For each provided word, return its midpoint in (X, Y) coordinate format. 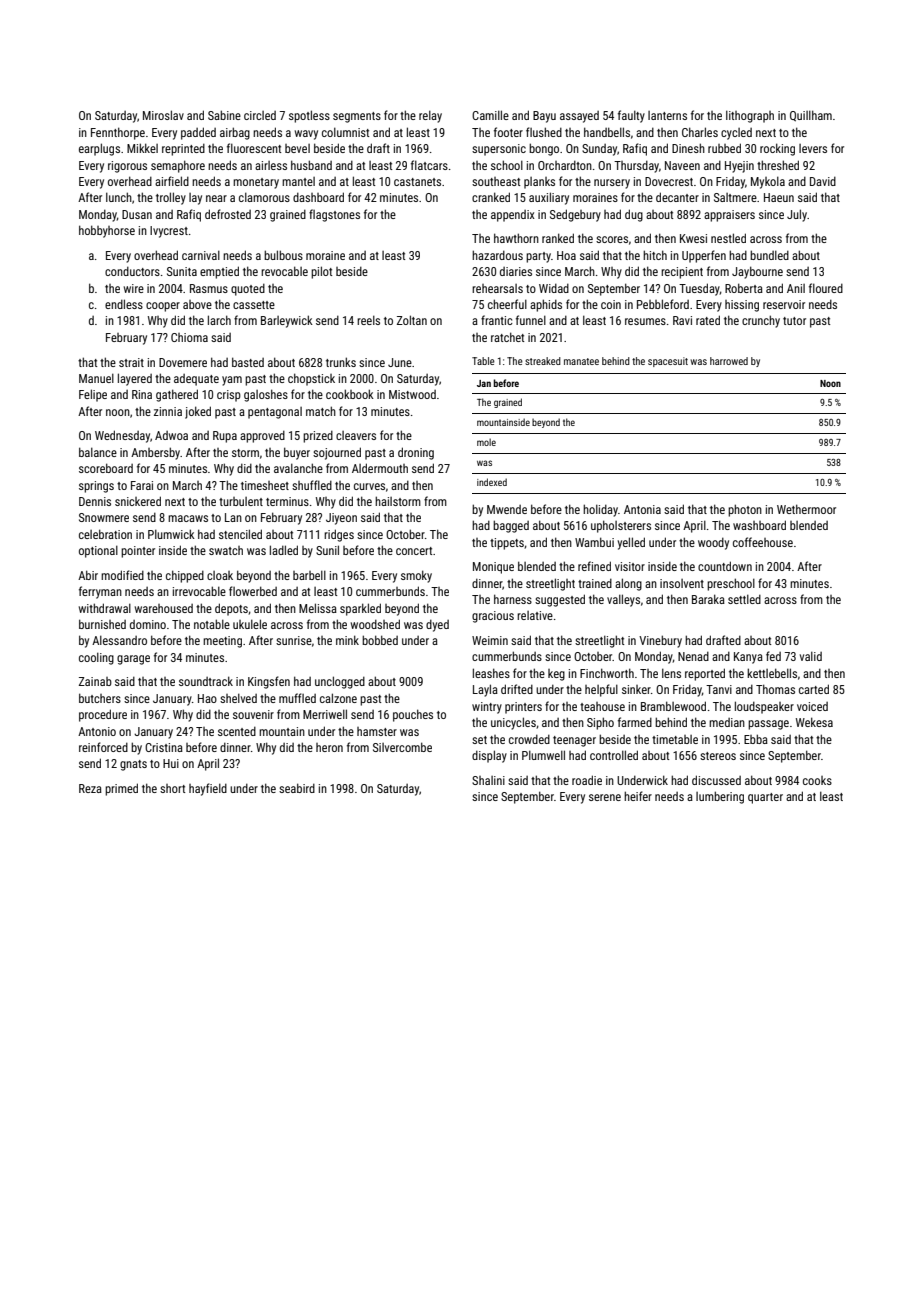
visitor (630, 566)
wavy (306, 135)
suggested (560, 600)
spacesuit (668, 362)
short (172, 788)
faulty (631, 116)
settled (744, 599)
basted (248, 362)
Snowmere (104, 517)
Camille (490, 115)
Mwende (507, 509)
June (400, 362)
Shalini (488, 780)
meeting (222, 642)
